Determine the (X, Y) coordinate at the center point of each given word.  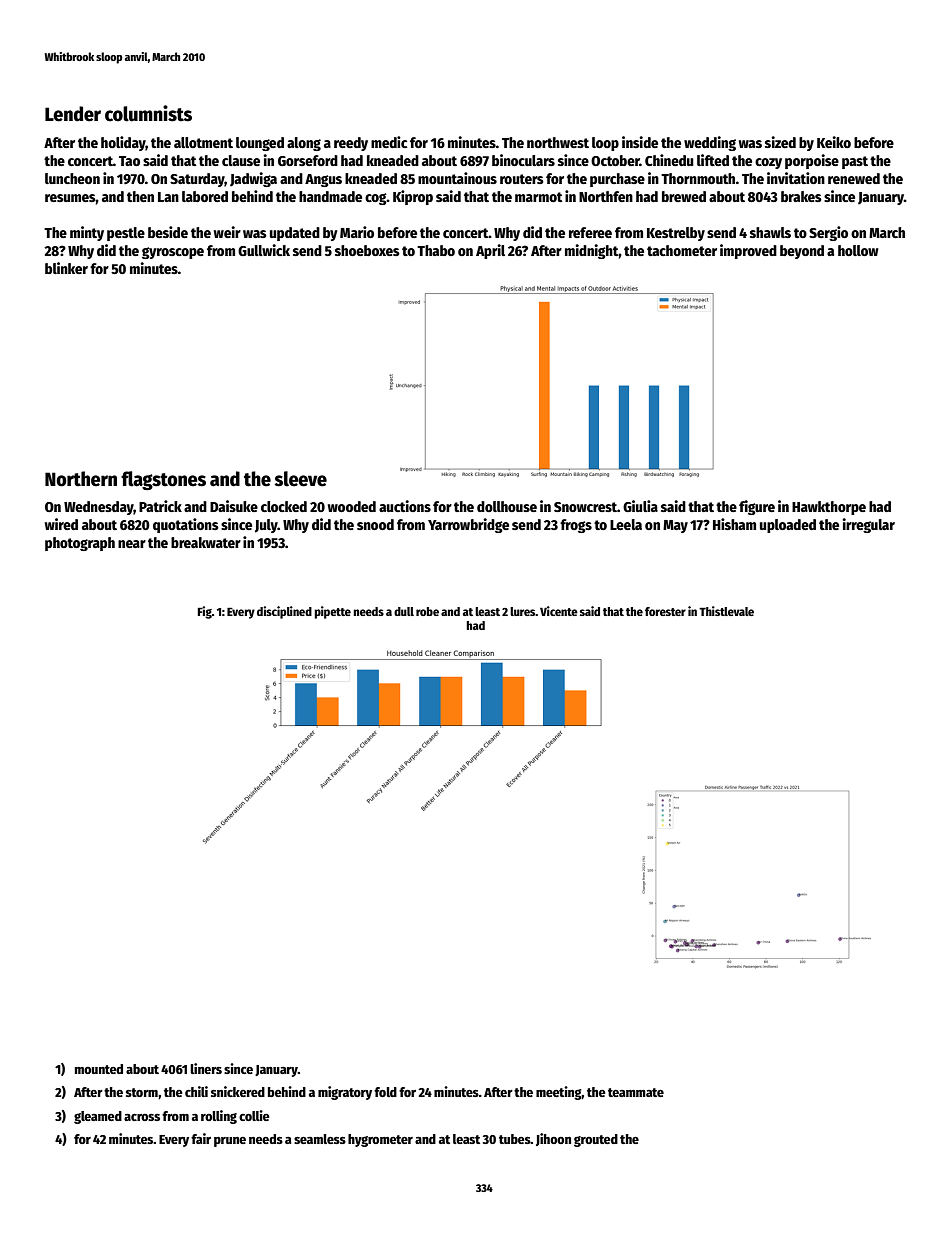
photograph (80, 544)
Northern (81, 479)
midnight (592, 251)
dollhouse (507, 506)
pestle (126, 234)
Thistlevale (726, 611)
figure (757, 507)
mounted (99, 1069)
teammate (636, 1092)
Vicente (559, 611)
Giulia (640, 506)
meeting (559, 1093)
